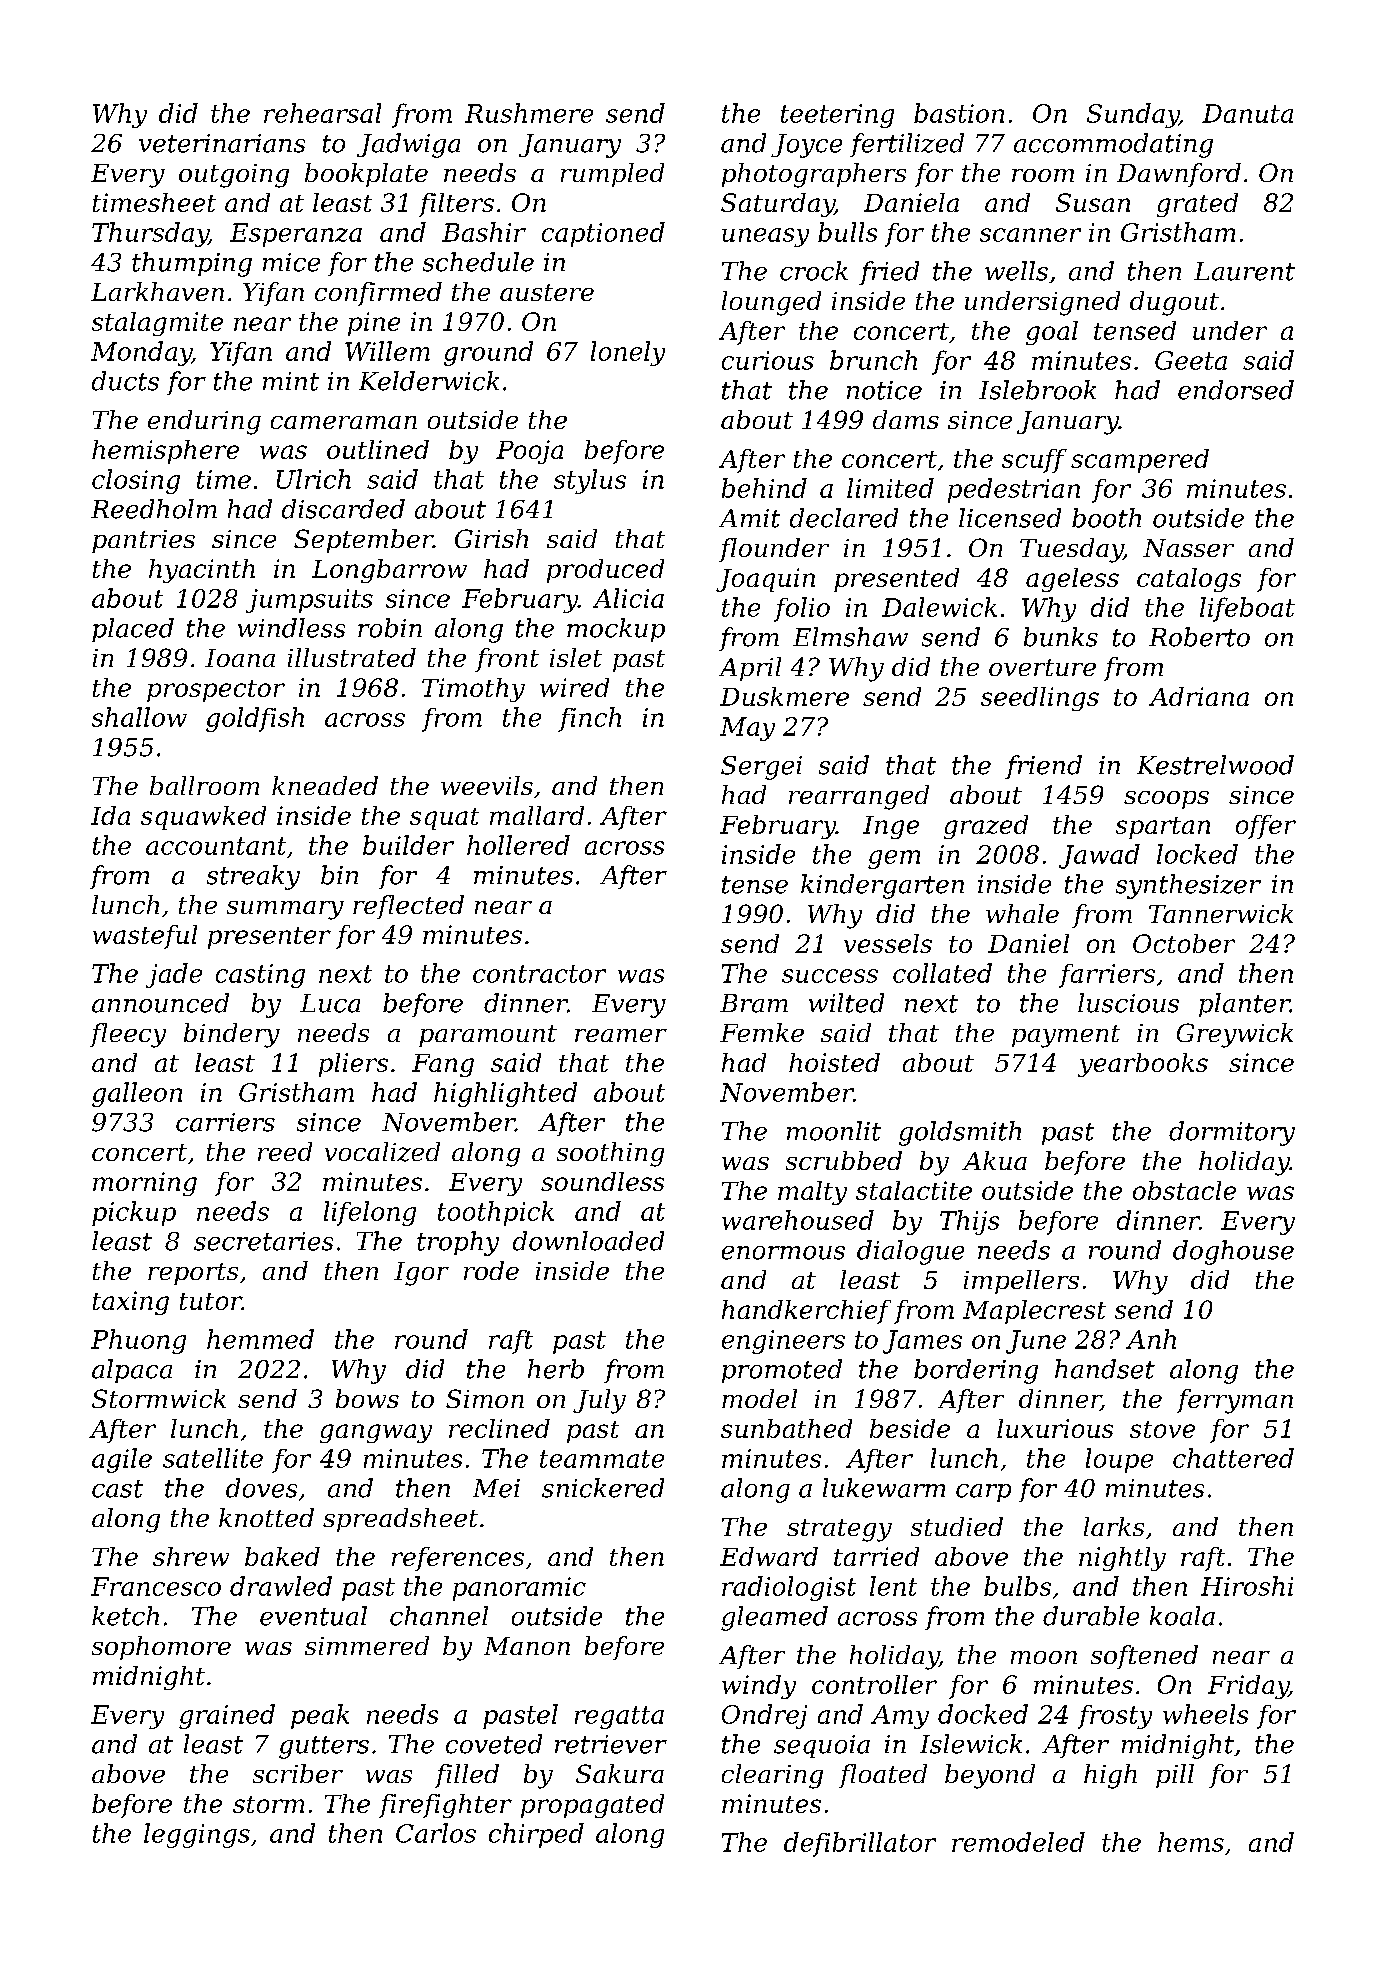 The width and height of the screenshot is (1386, 1969). I want to click on Nasser, so click(1188, 548).
